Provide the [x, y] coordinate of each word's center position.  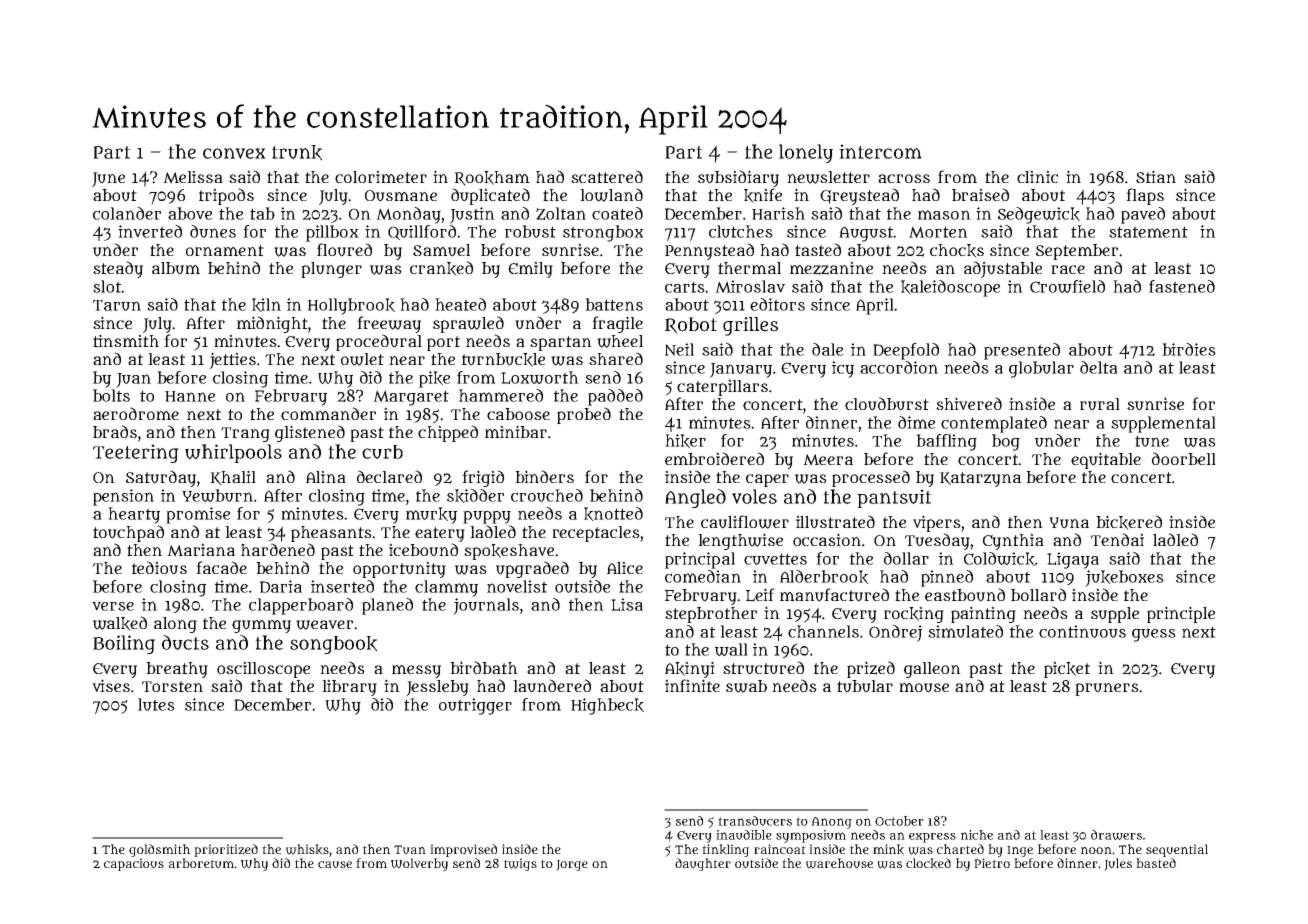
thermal [749, 268]
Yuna [1069, 523]
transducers [755, 821]
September [1077, 252]
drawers [1116, 835]
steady [118, 269]
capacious [134, 864]
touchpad [128, 533]
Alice [625, 567]
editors [777, 304]
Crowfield [1067, 286]
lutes [156, 704]
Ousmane [401, 196]
